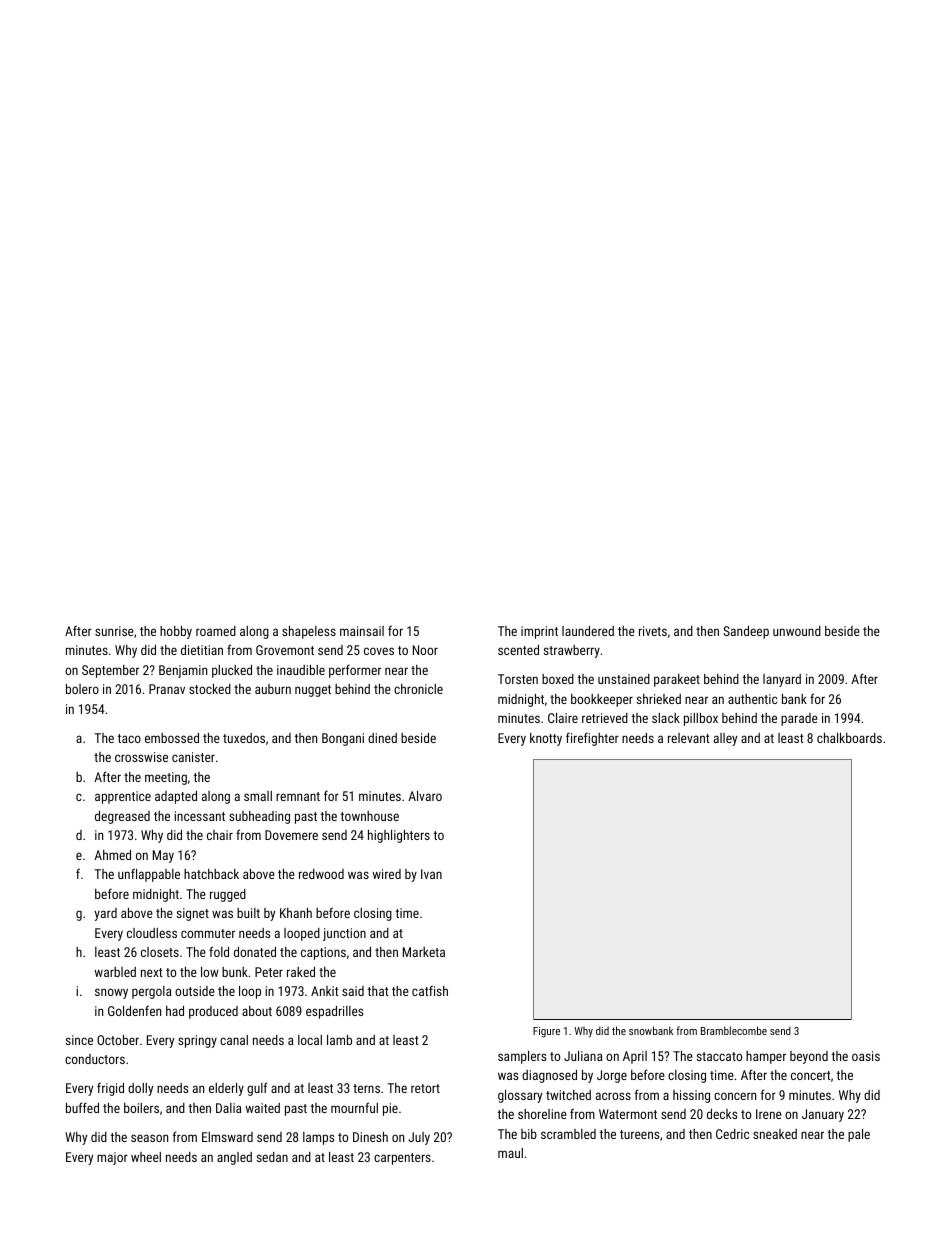 The width and height of the document is (952, 1233). I want to click on chalkboards, so click(849, 738).
